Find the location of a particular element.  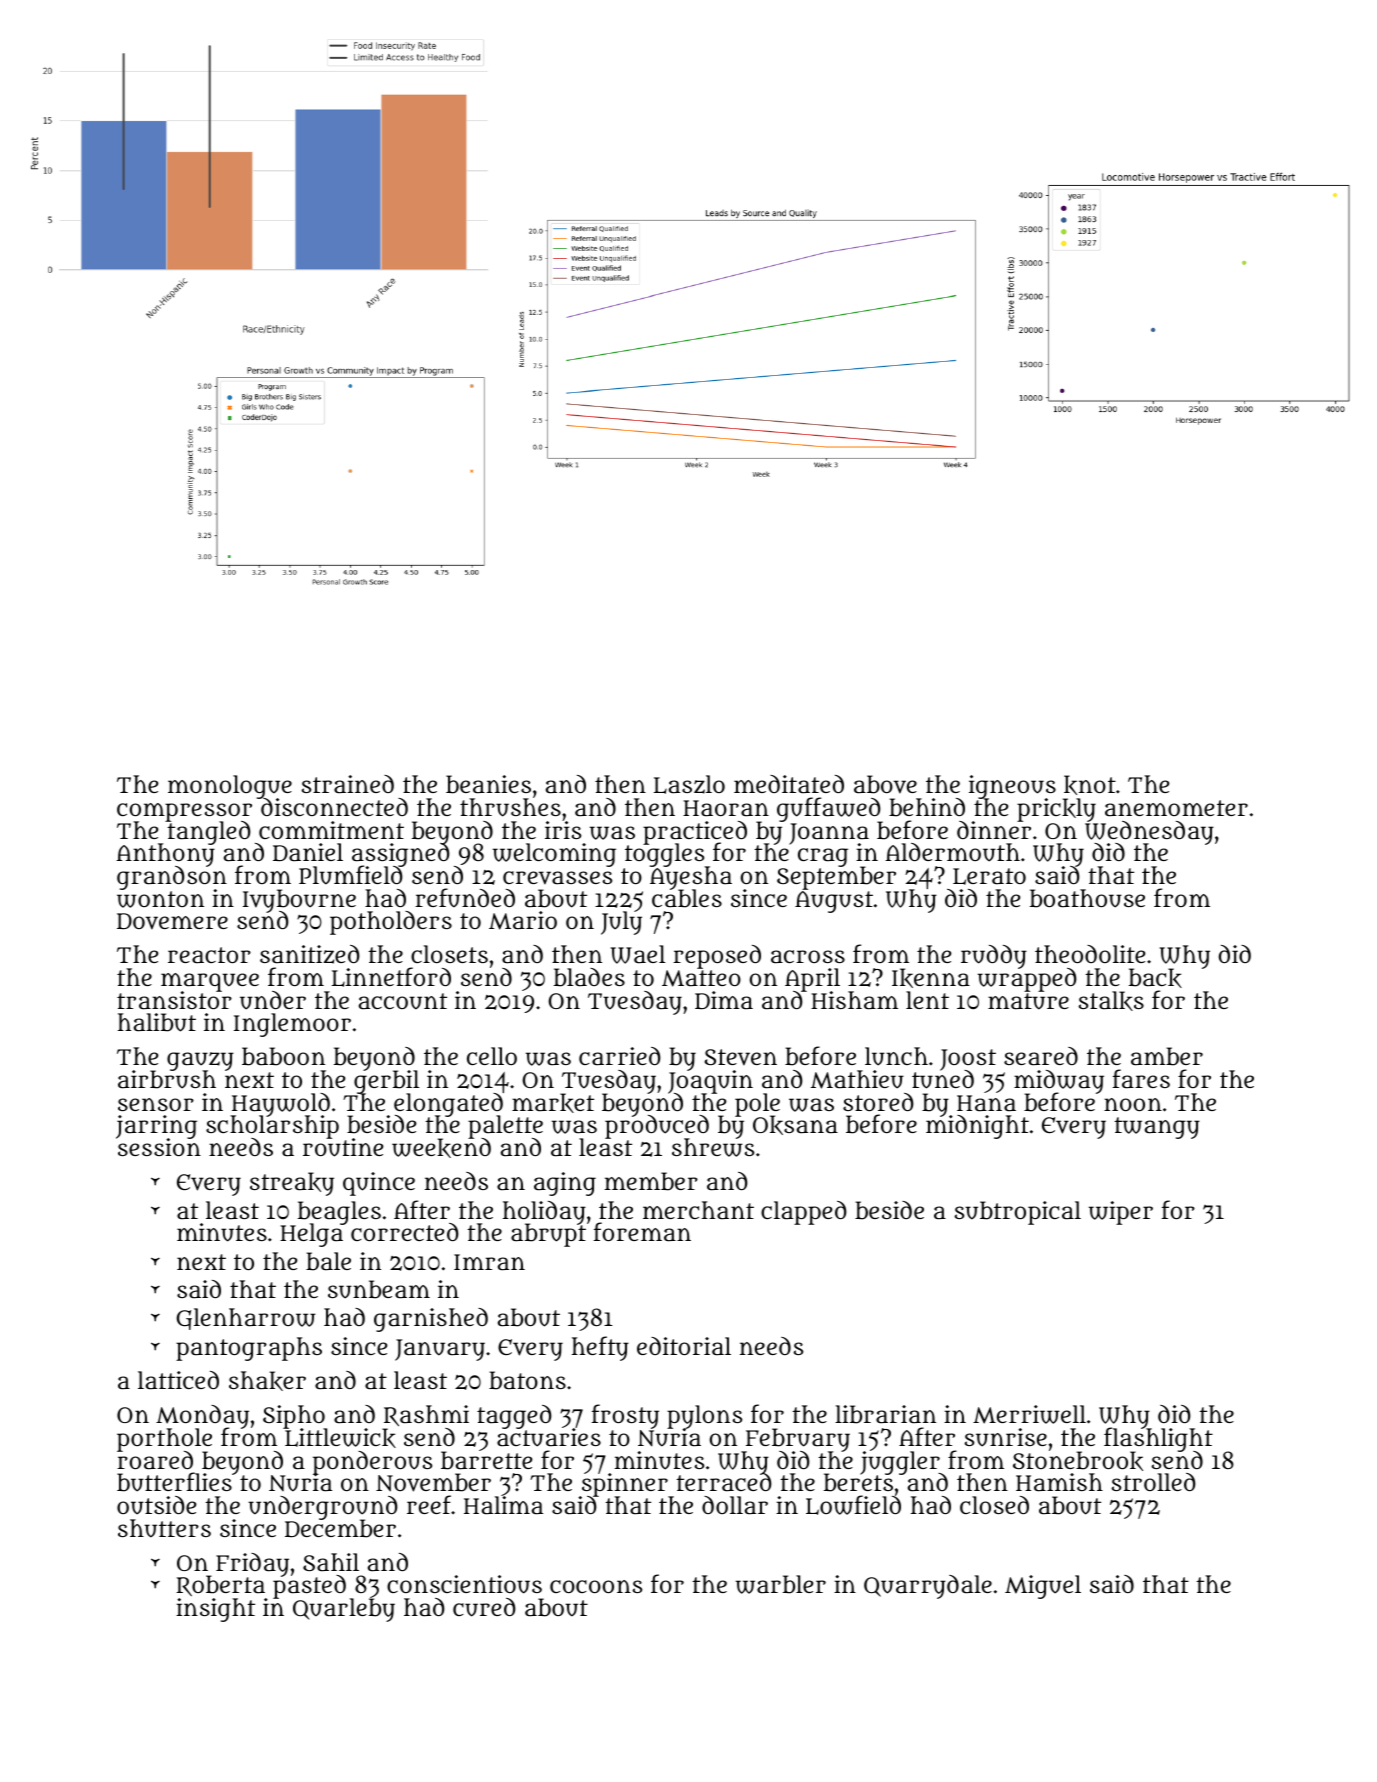

knot is located at coordinates (1090, 785).
